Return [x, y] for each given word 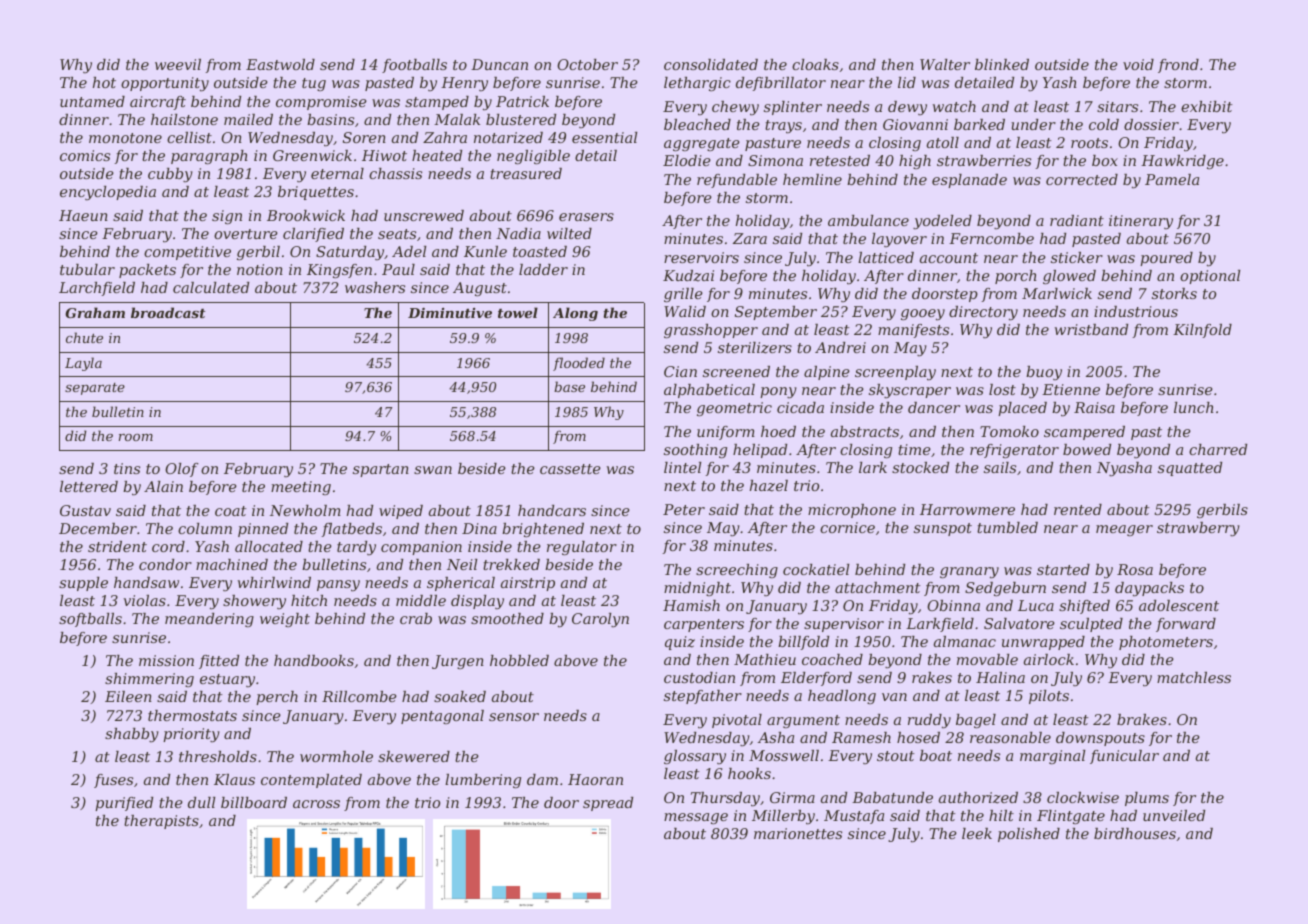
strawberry [1198, 529]
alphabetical [709, 391]
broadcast [168, 312]
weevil [178, 64]
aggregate [702, 144]
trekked [511, 564]
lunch [1194, 407]
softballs [90, 620]
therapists [161, 822]
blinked [1002, 64]
